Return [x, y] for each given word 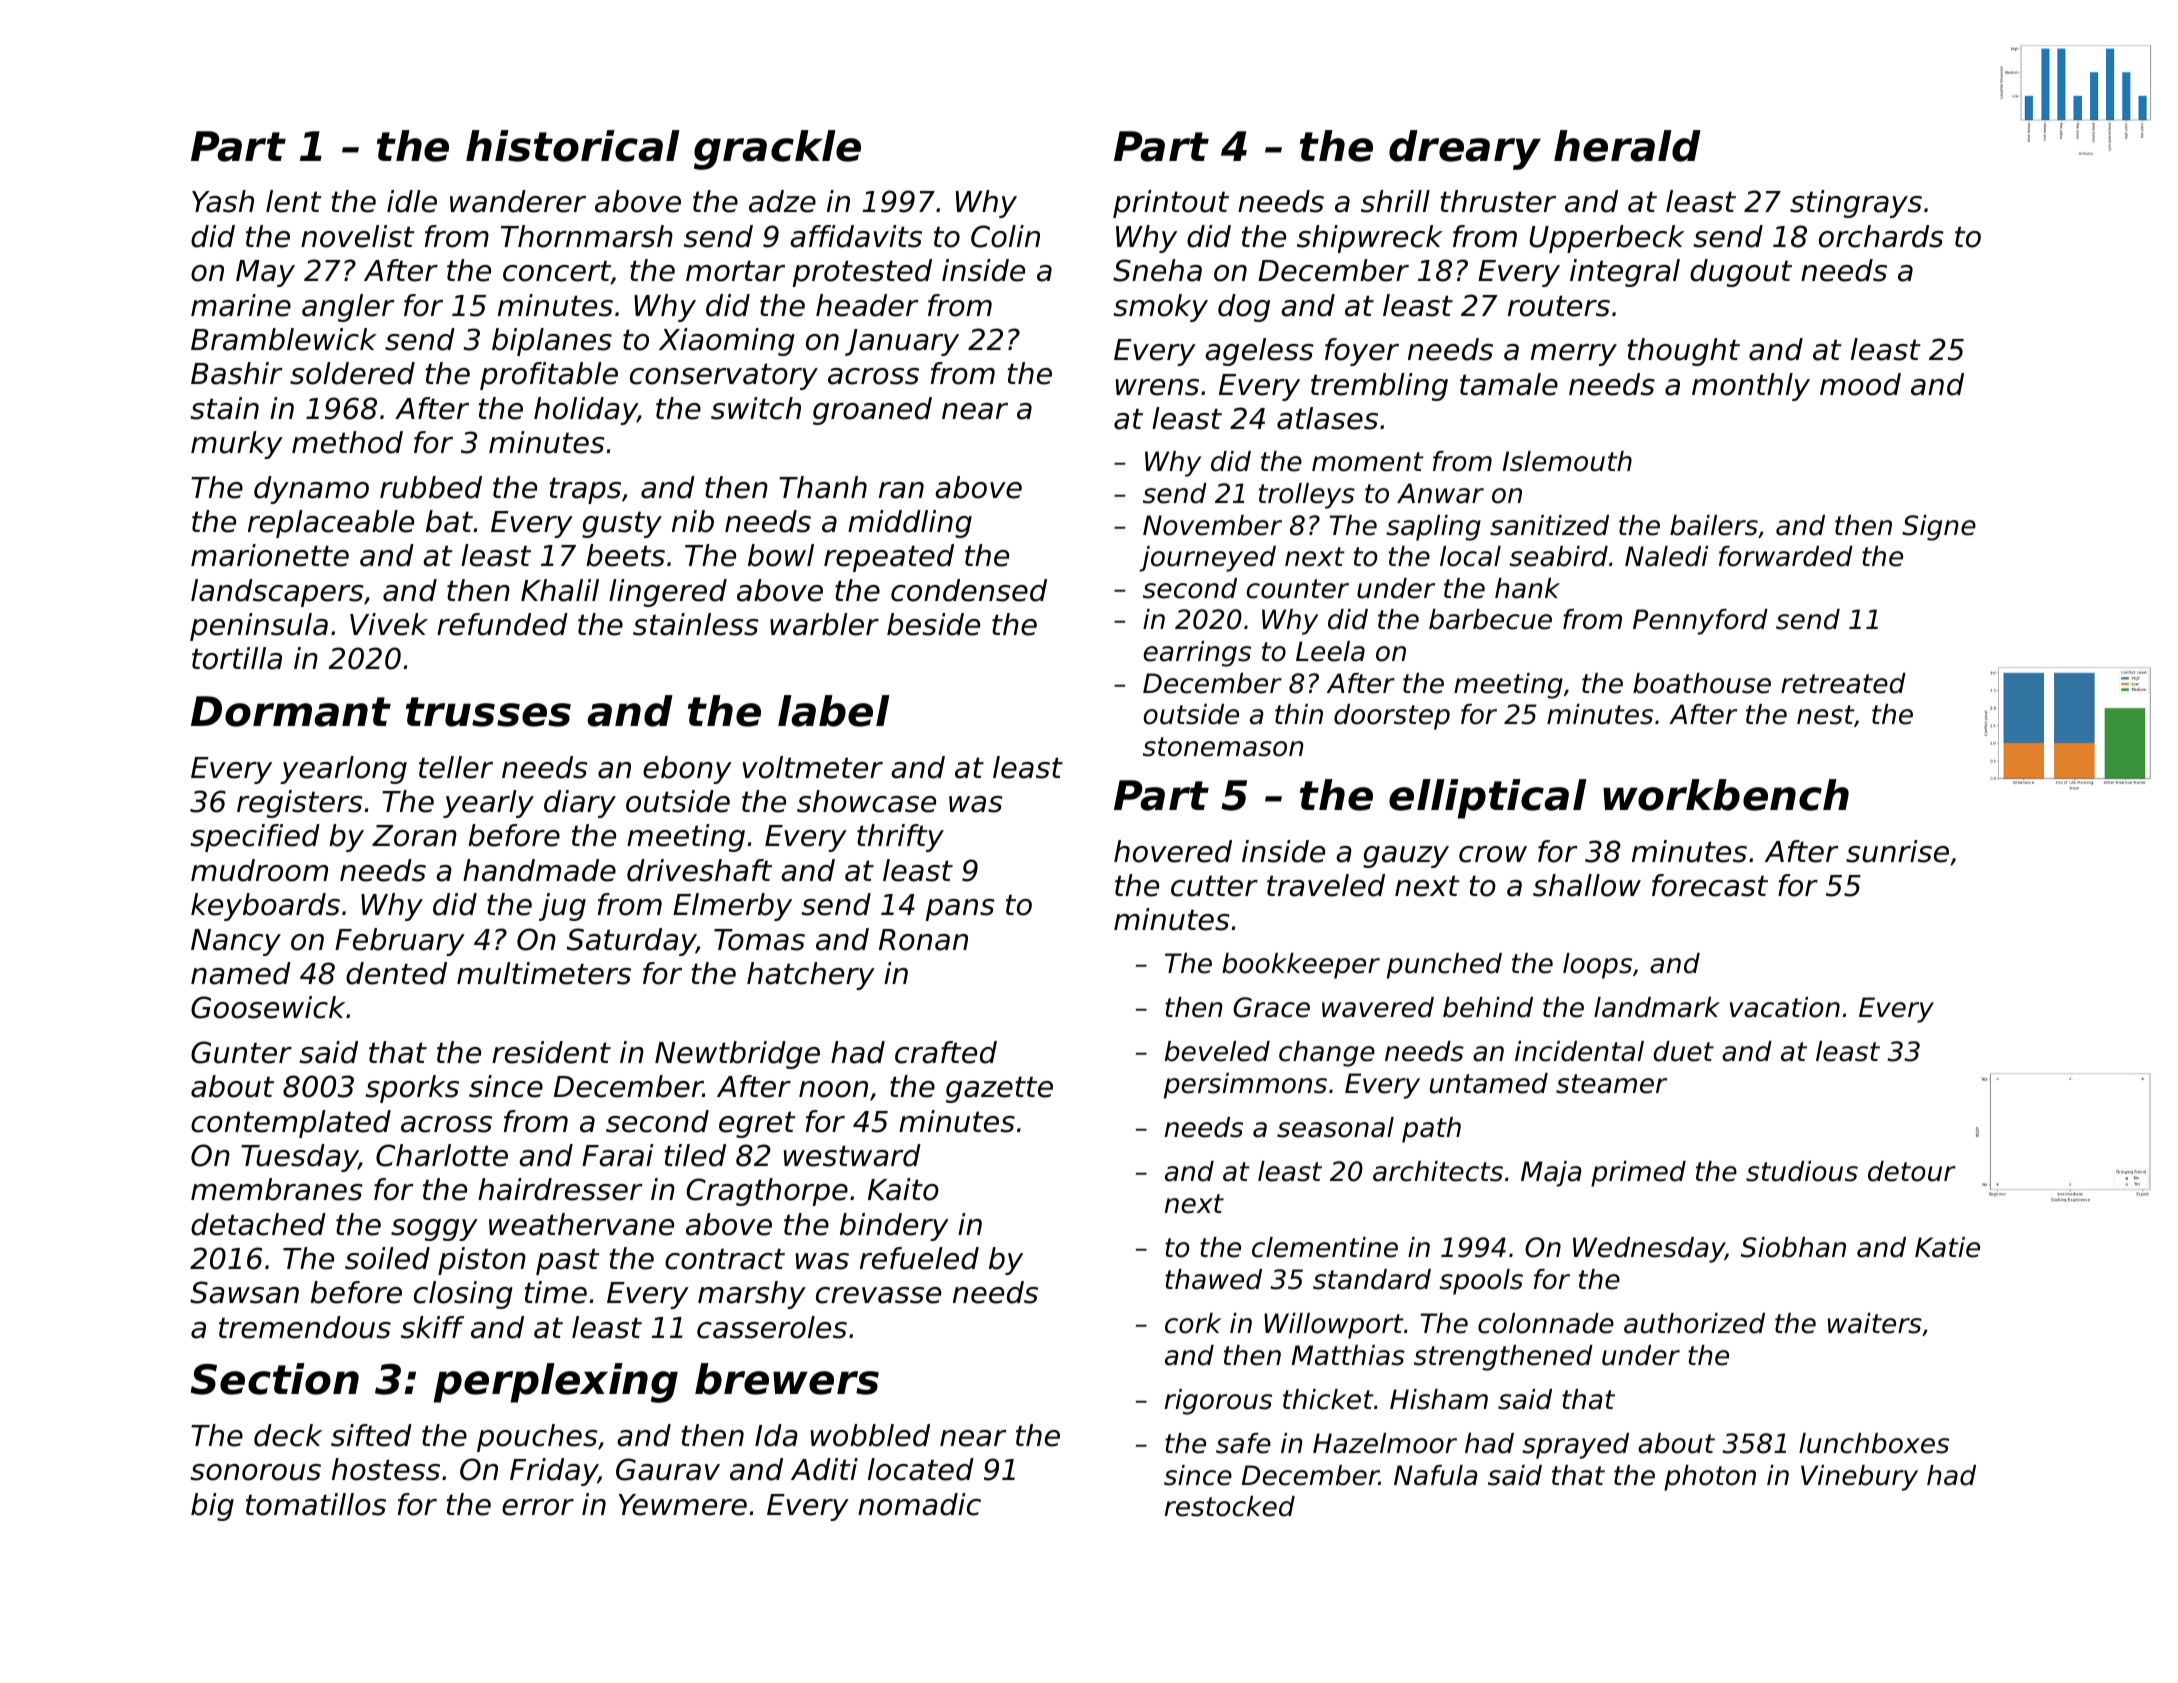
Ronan [923, 940]
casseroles [772, 1327]
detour [1912, 1171]
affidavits [856, 236]
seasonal [1335, 1127]
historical [573, 146]
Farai [618, 1155]
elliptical [1488, 799]
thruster [1498, 201]
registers [300, 804]
